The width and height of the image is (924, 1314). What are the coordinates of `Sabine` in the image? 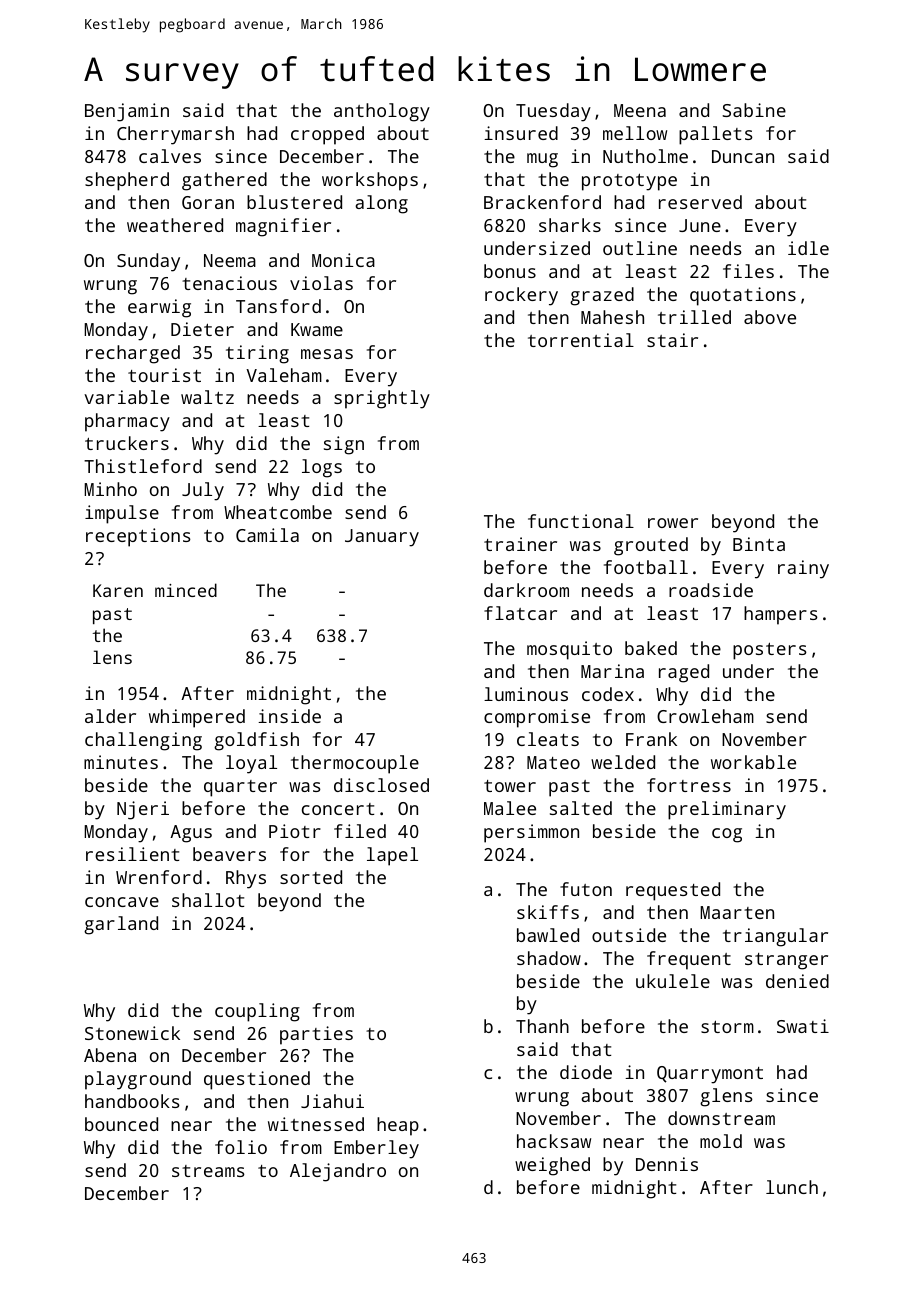 It's located at (754, 110).
